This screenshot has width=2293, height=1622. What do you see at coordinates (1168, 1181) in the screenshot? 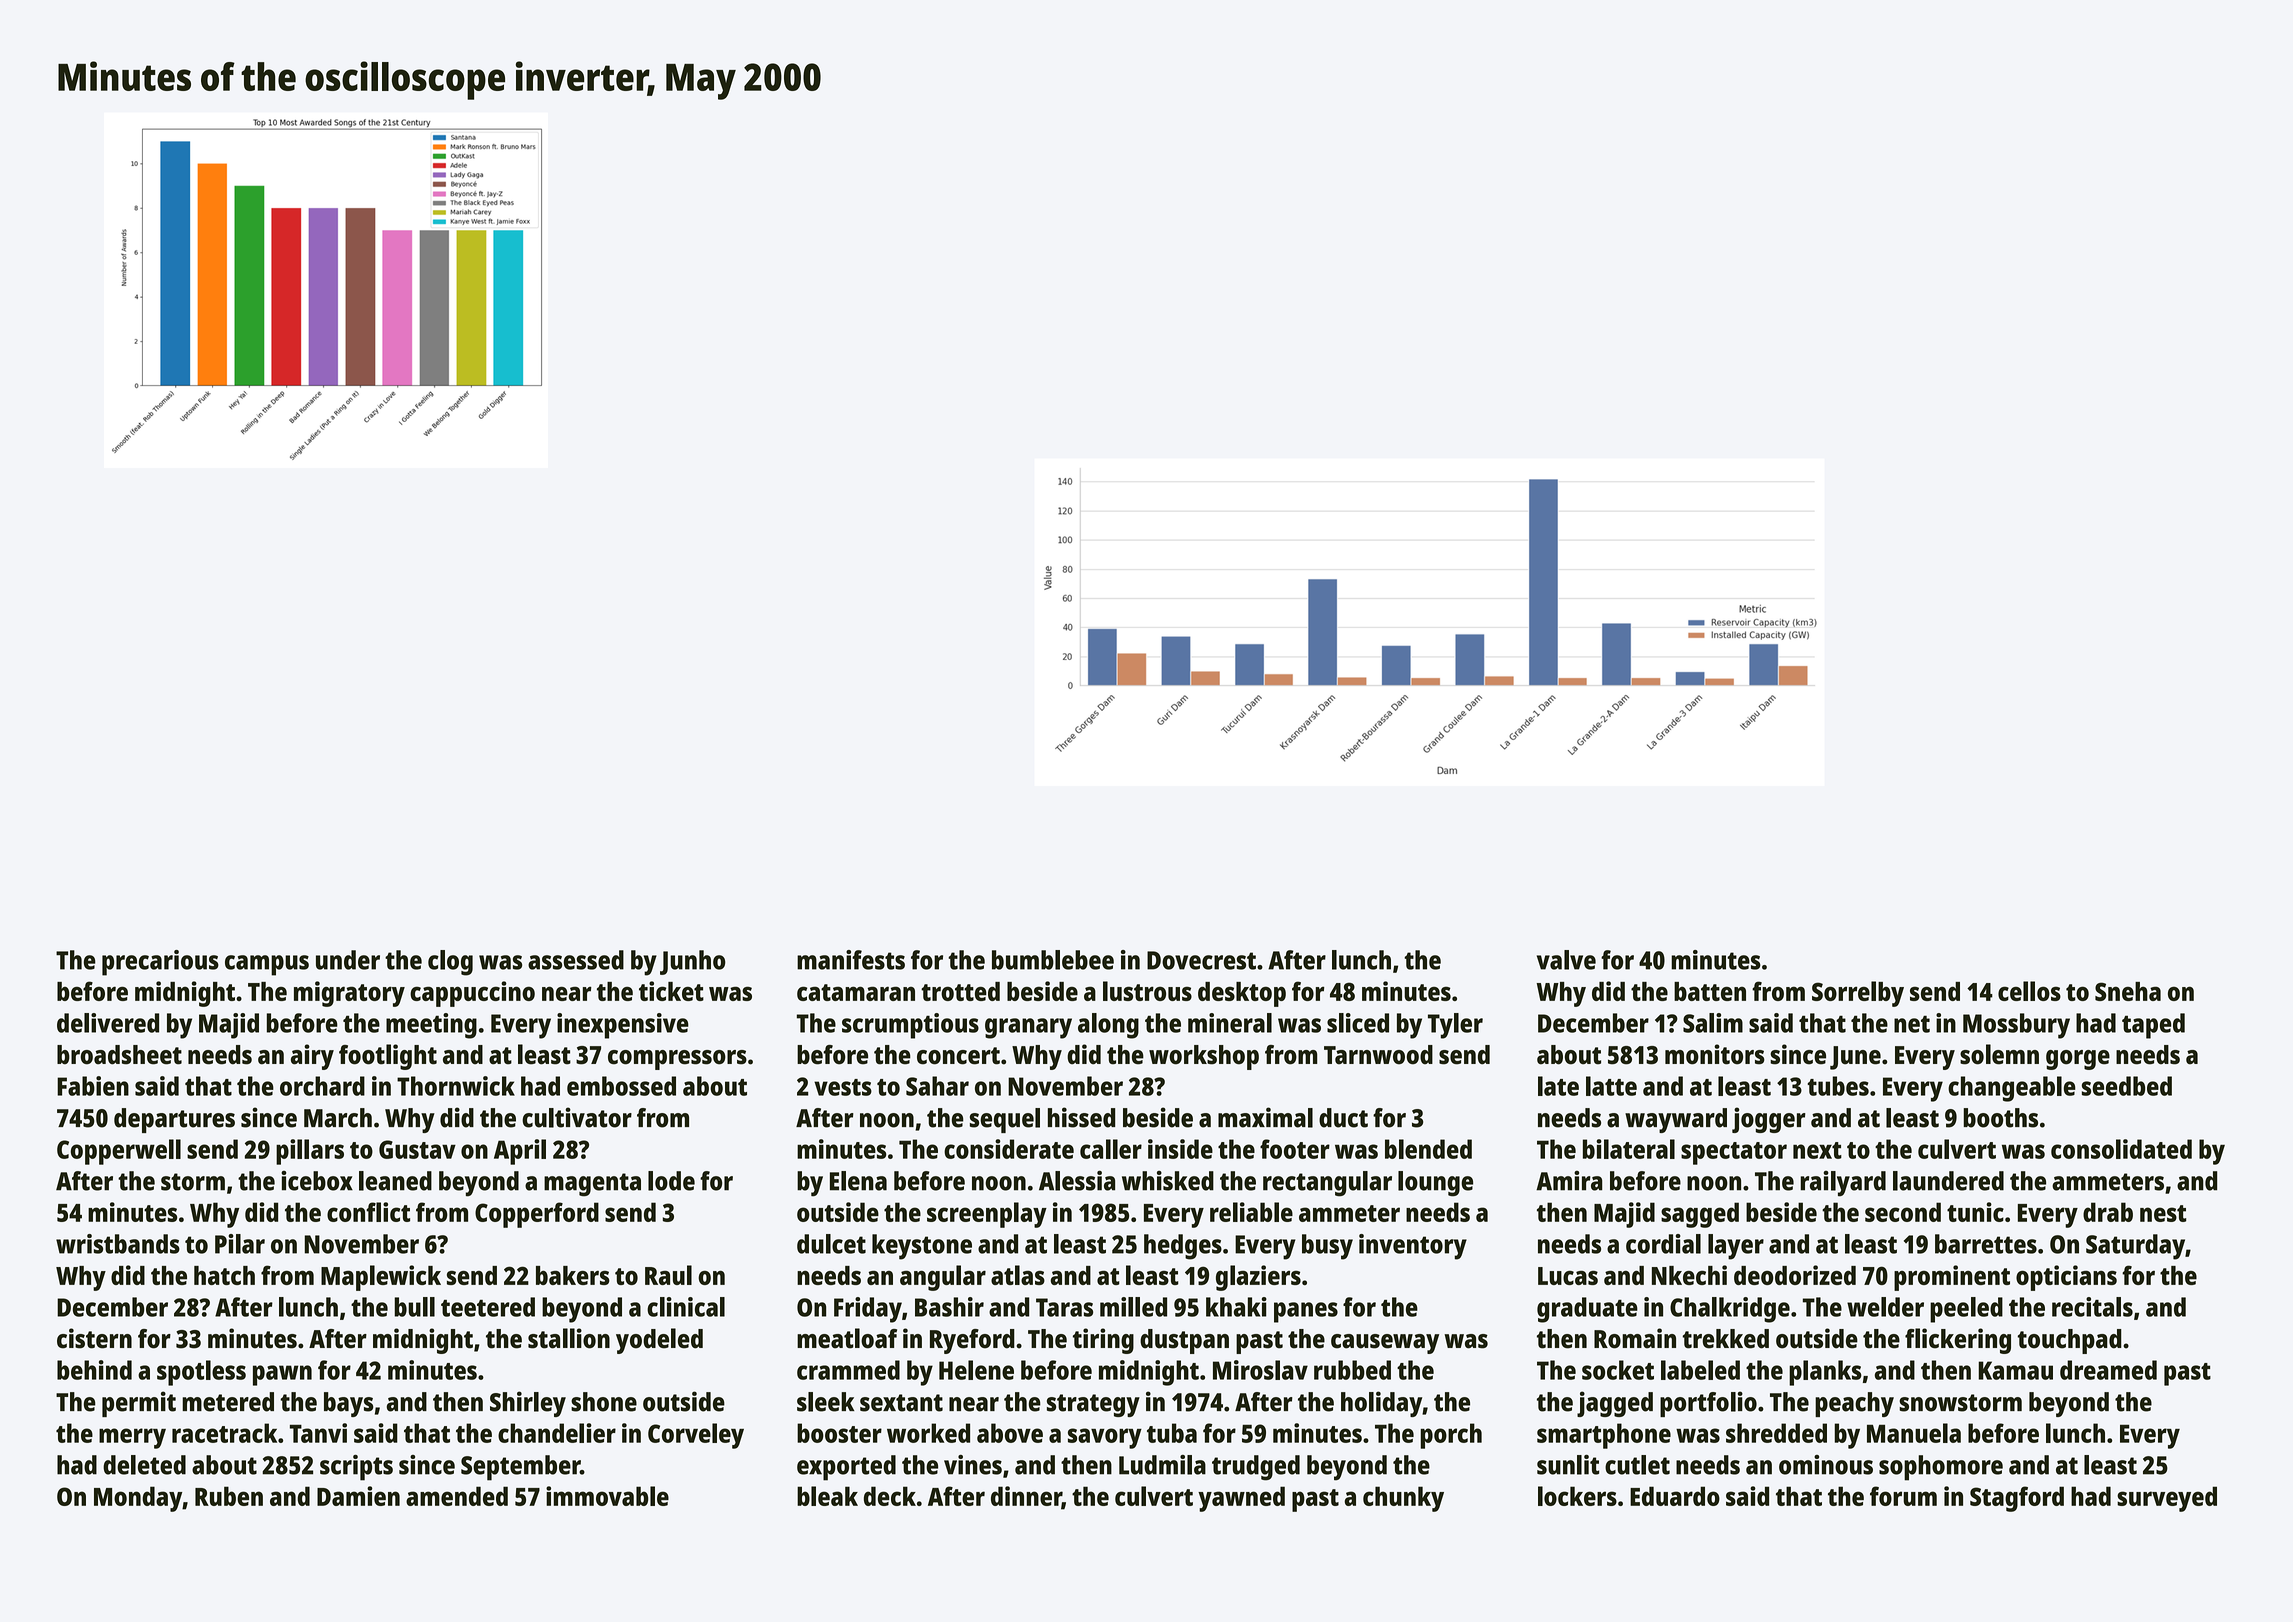
I see `whisked` at bounding box center [1168, 1181].
